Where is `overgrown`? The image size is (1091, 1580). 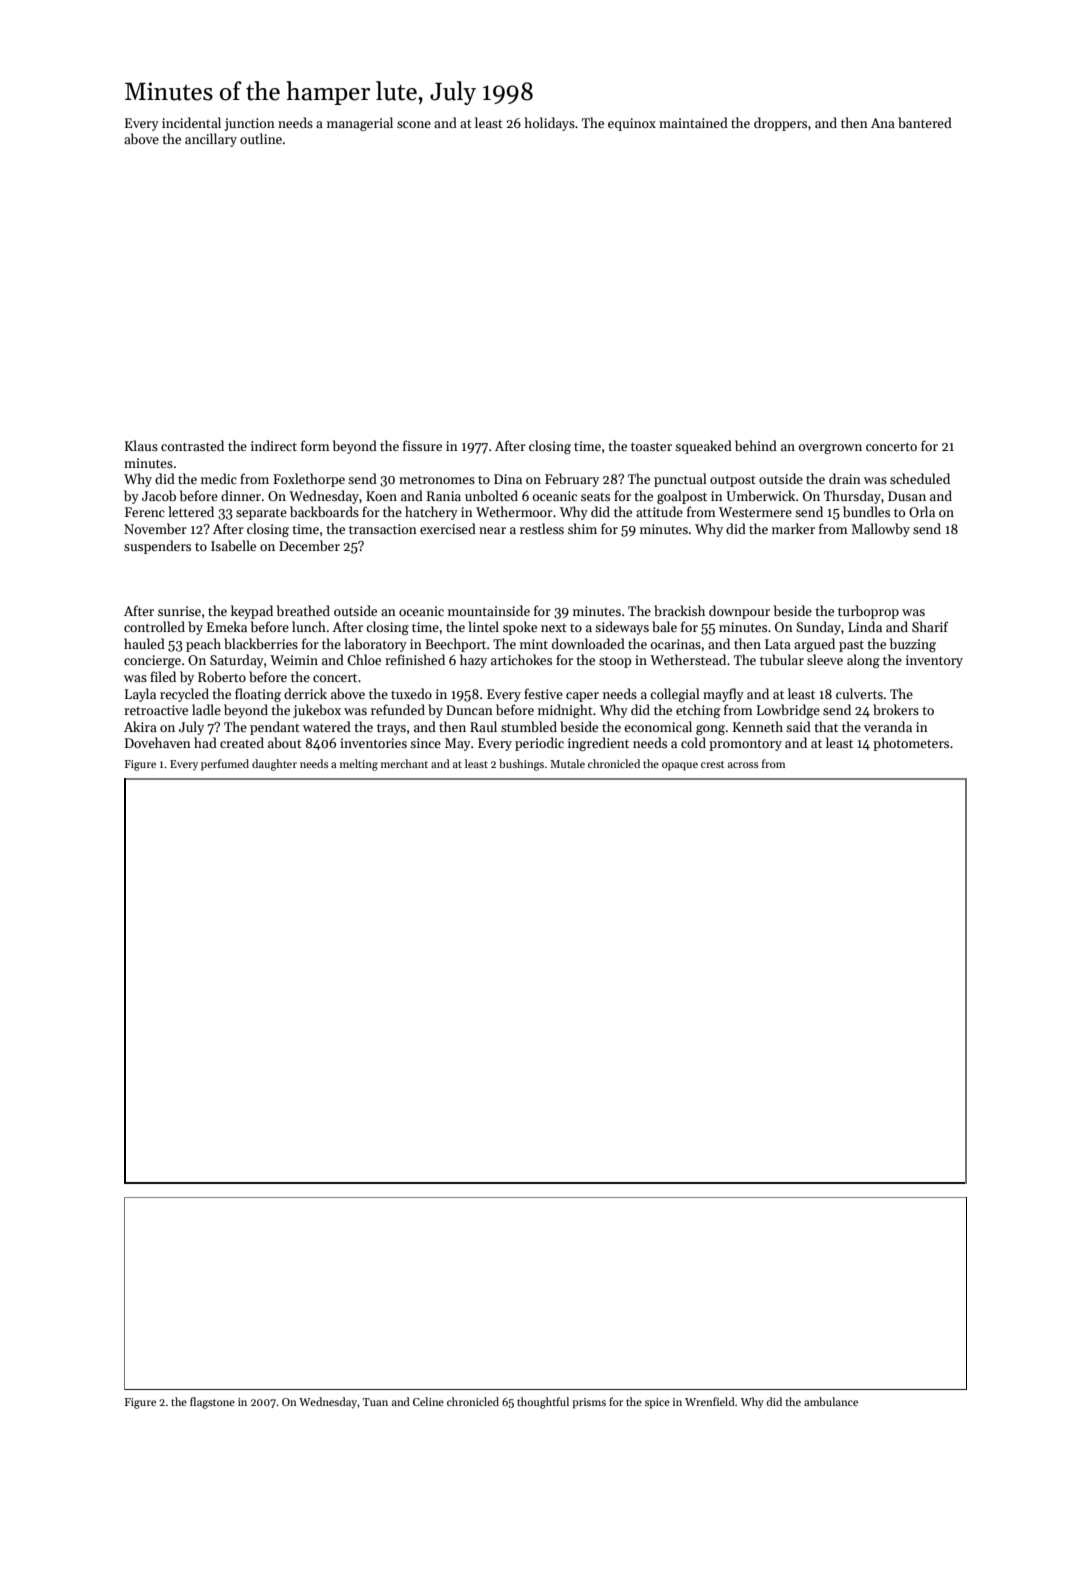
overgrown is located at coordinates (830, 449).
